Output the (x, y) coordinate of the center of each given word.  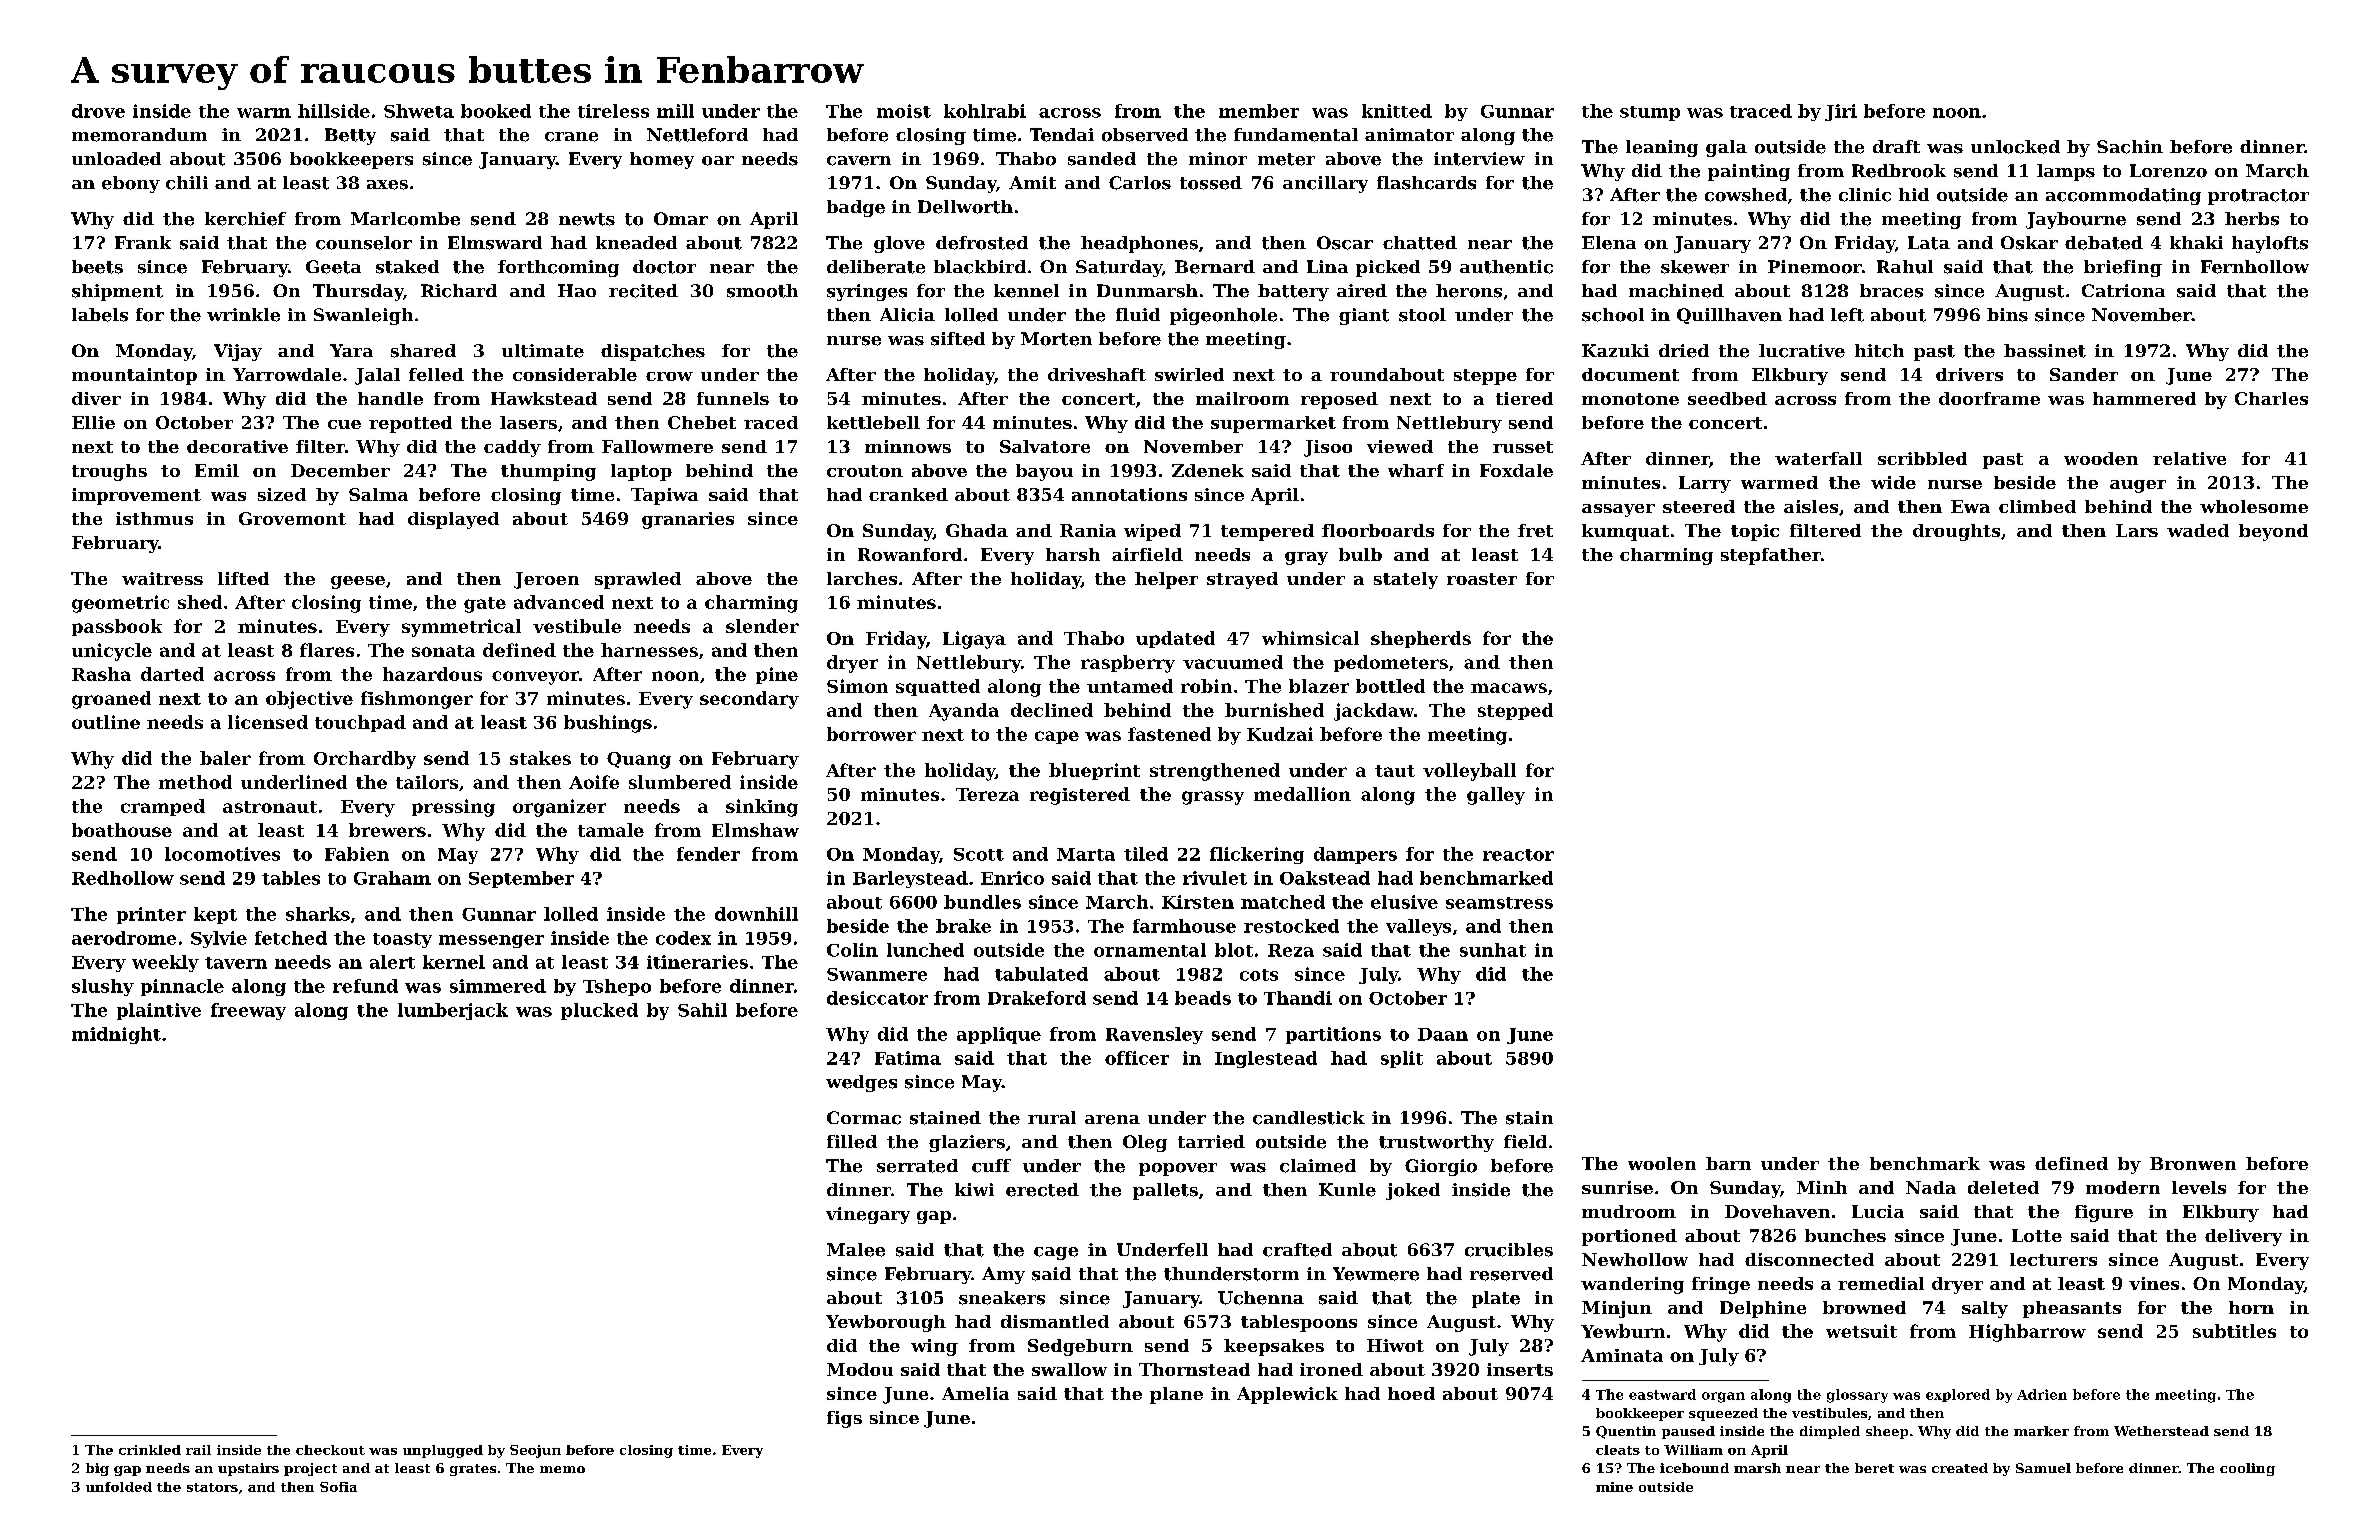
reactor (1518, 855)
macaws (1509, 688)
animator (1409, 134)
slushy (103, 987)
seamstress (1499, 903)
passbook (117, 627)
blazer (1319, 686)
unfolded (119, 1487)
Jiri (1841, 112)
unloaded (116, 159)
